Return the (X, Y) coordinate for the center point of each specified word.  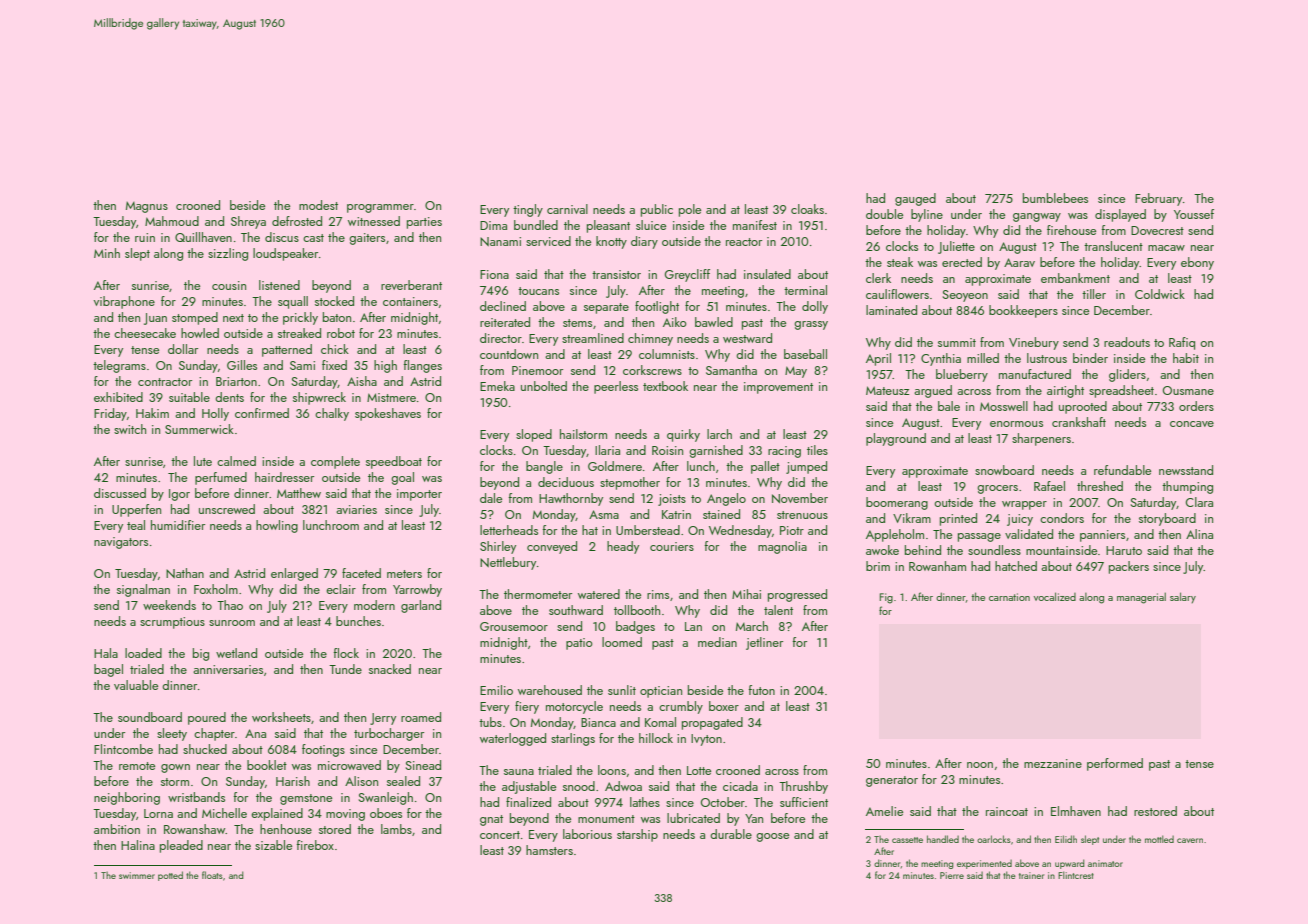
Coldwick (1160, 294)
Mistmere (391, 397)
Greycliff (687, 275)
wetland (236, 653)
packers (1129, 567)
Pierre (952, 875)
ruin (145, 237)
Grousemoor (514, 626)
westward (747, 338)
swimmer (137, 875)
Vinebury (1034, 343)
